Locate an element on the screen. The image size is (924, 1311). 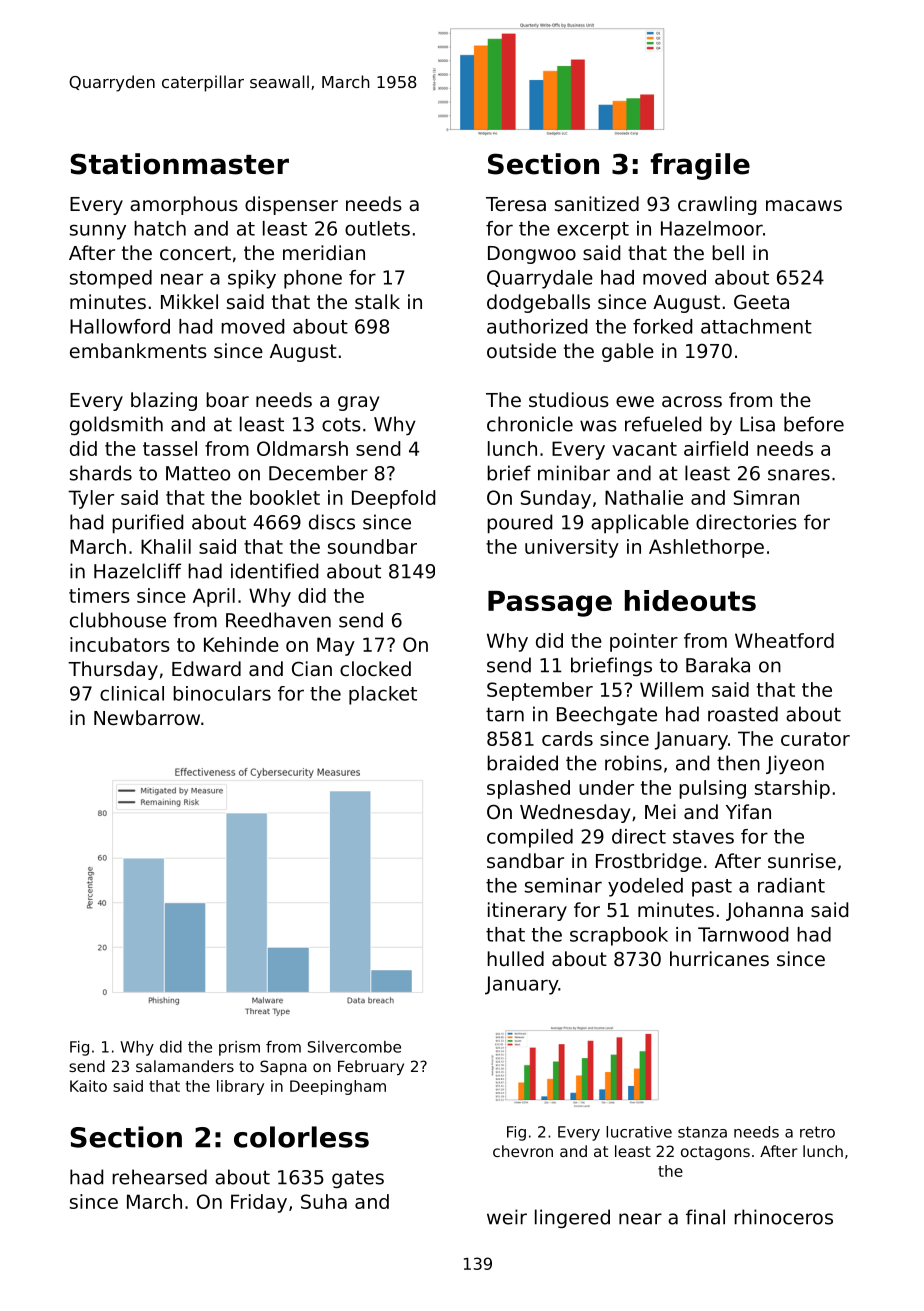
final is located at coordinates (705, 1217).
